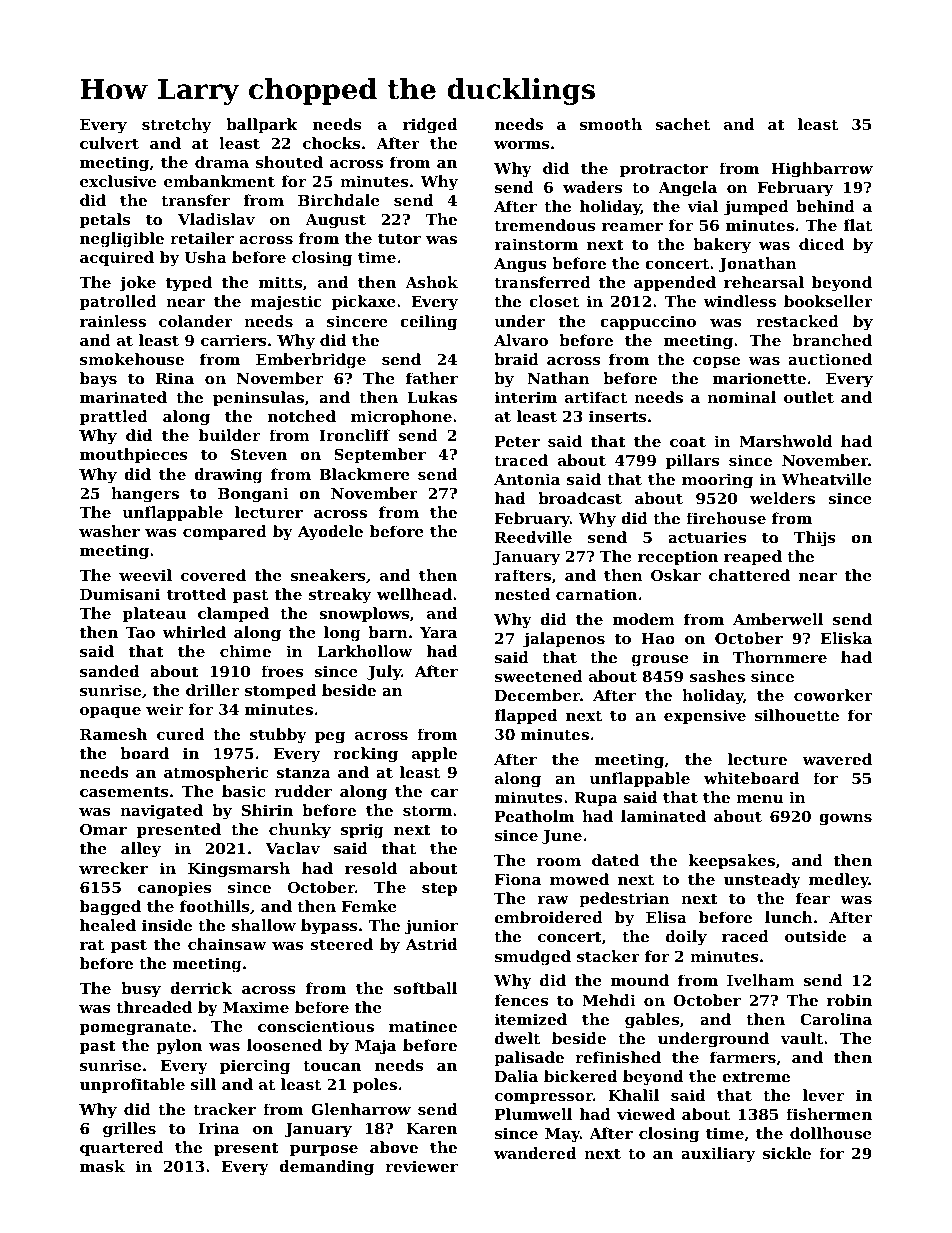  I want to click on opaque, so click(110, 712).
